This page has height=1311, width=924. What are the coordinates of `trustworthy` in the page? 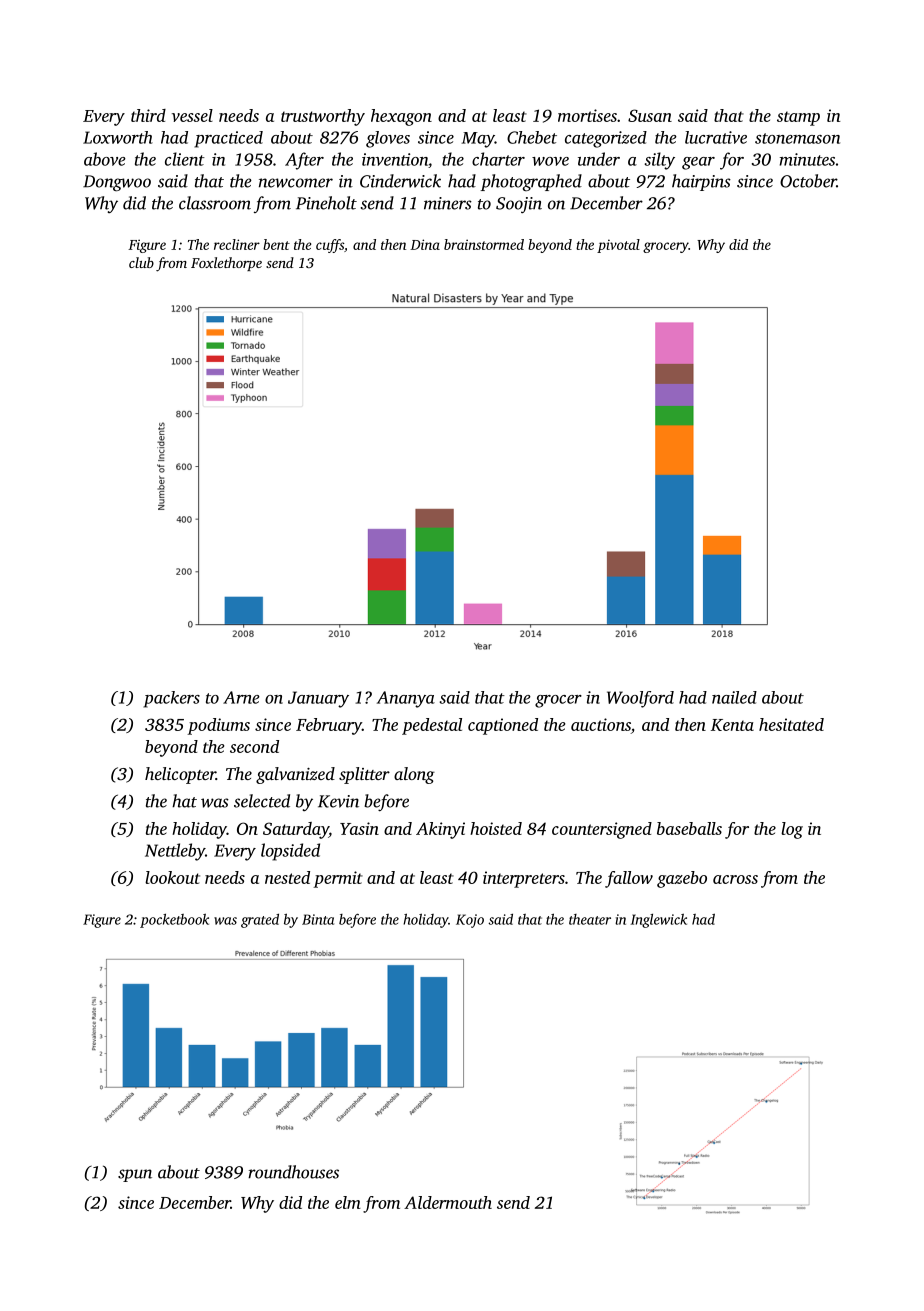 It's located at (323, 117).
